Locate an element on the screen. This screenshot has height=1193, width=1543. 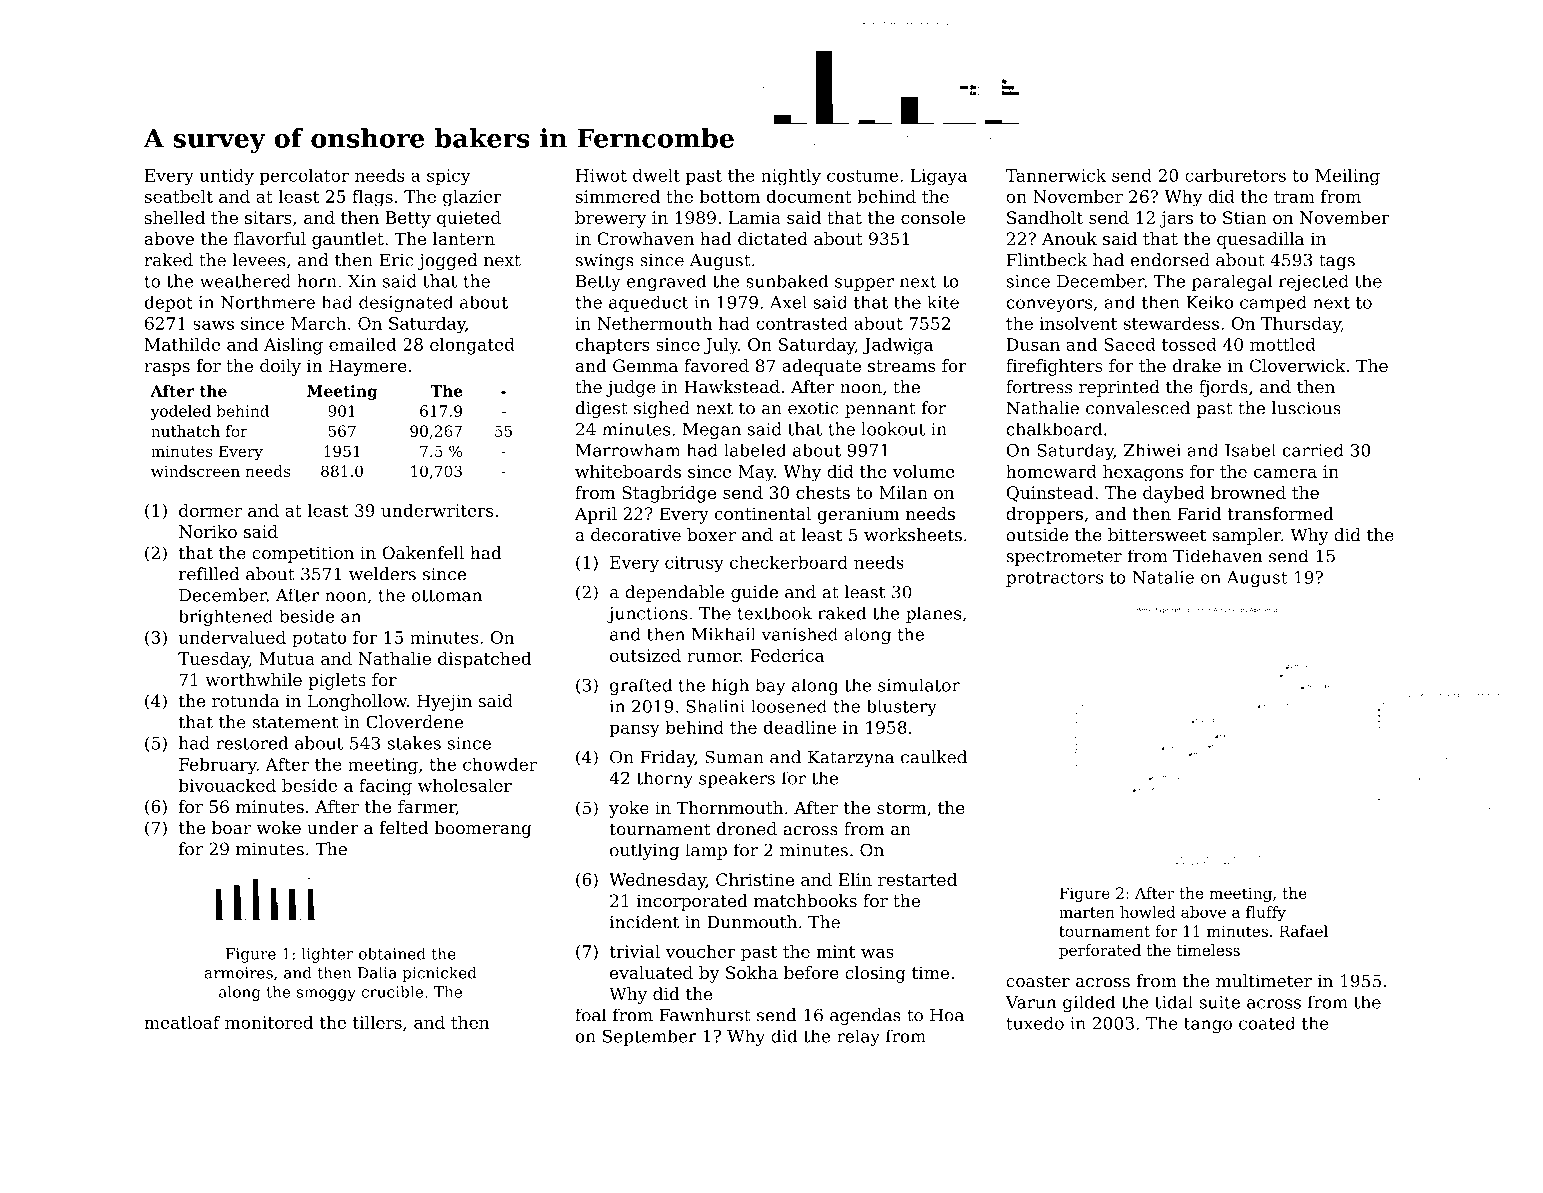
coated is located at coordinates (1267, 1023).
